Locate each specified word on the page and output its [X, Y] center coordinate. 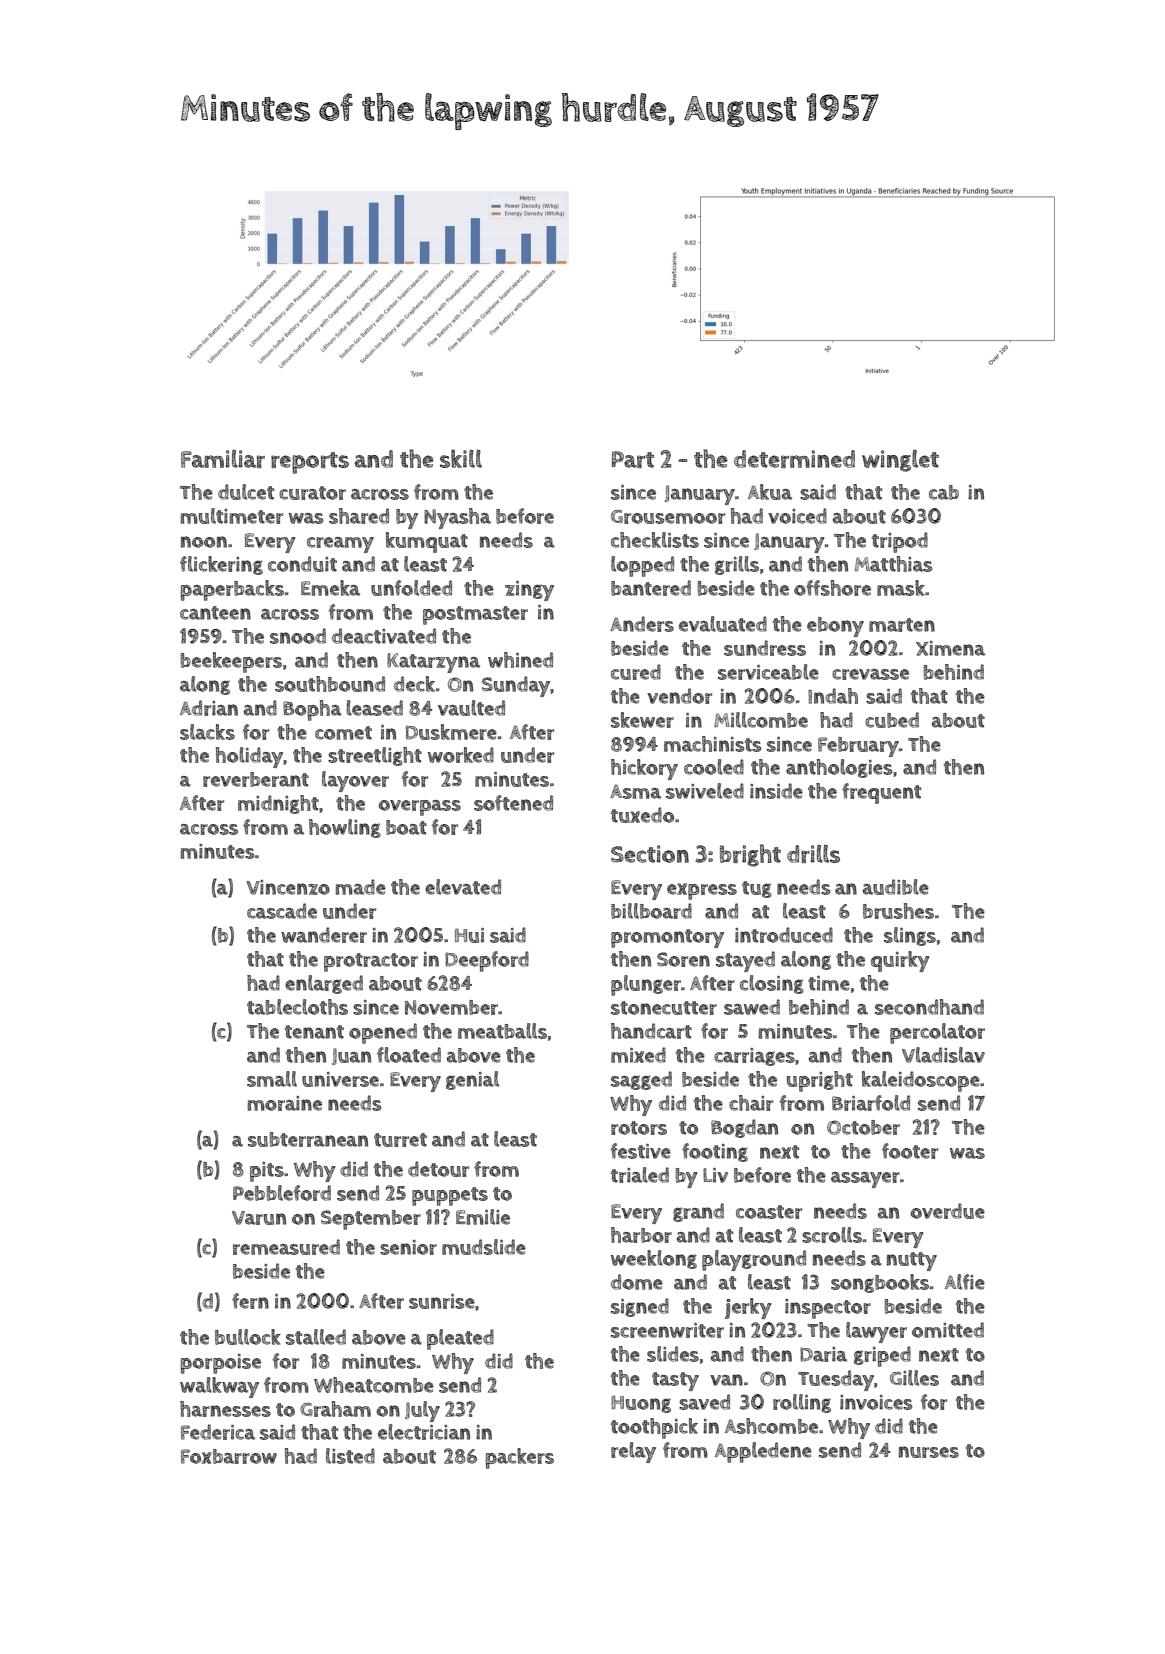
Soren [683, 959]
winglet [900, 461]
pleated [460, 1339]
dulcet [246, 492]
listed [350, 1456]
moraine [285, 1103]
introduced [784, 935]
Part [633, 459]
